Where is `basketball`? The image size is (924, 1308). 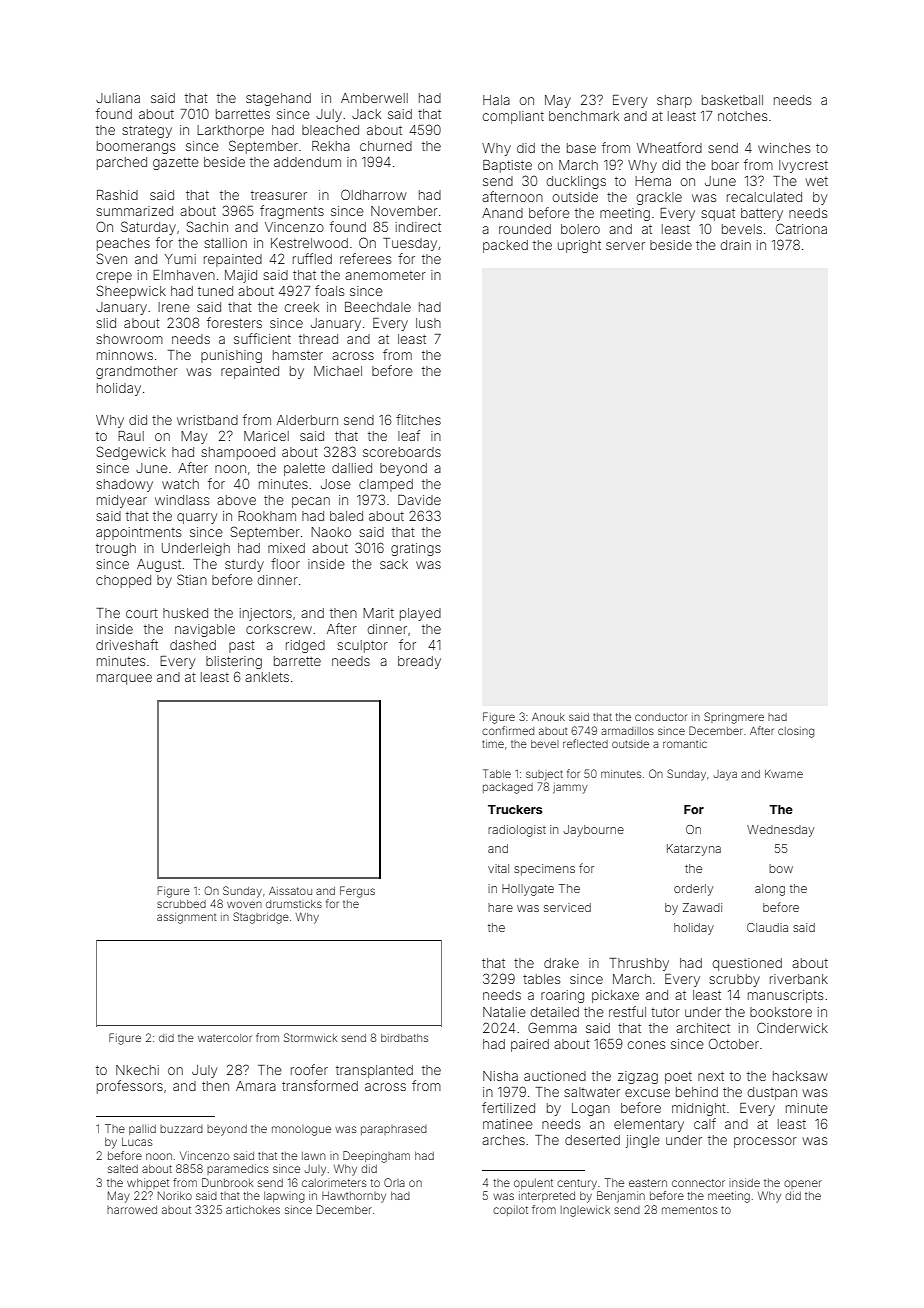
basketball is located at coordinates (732, 100).
